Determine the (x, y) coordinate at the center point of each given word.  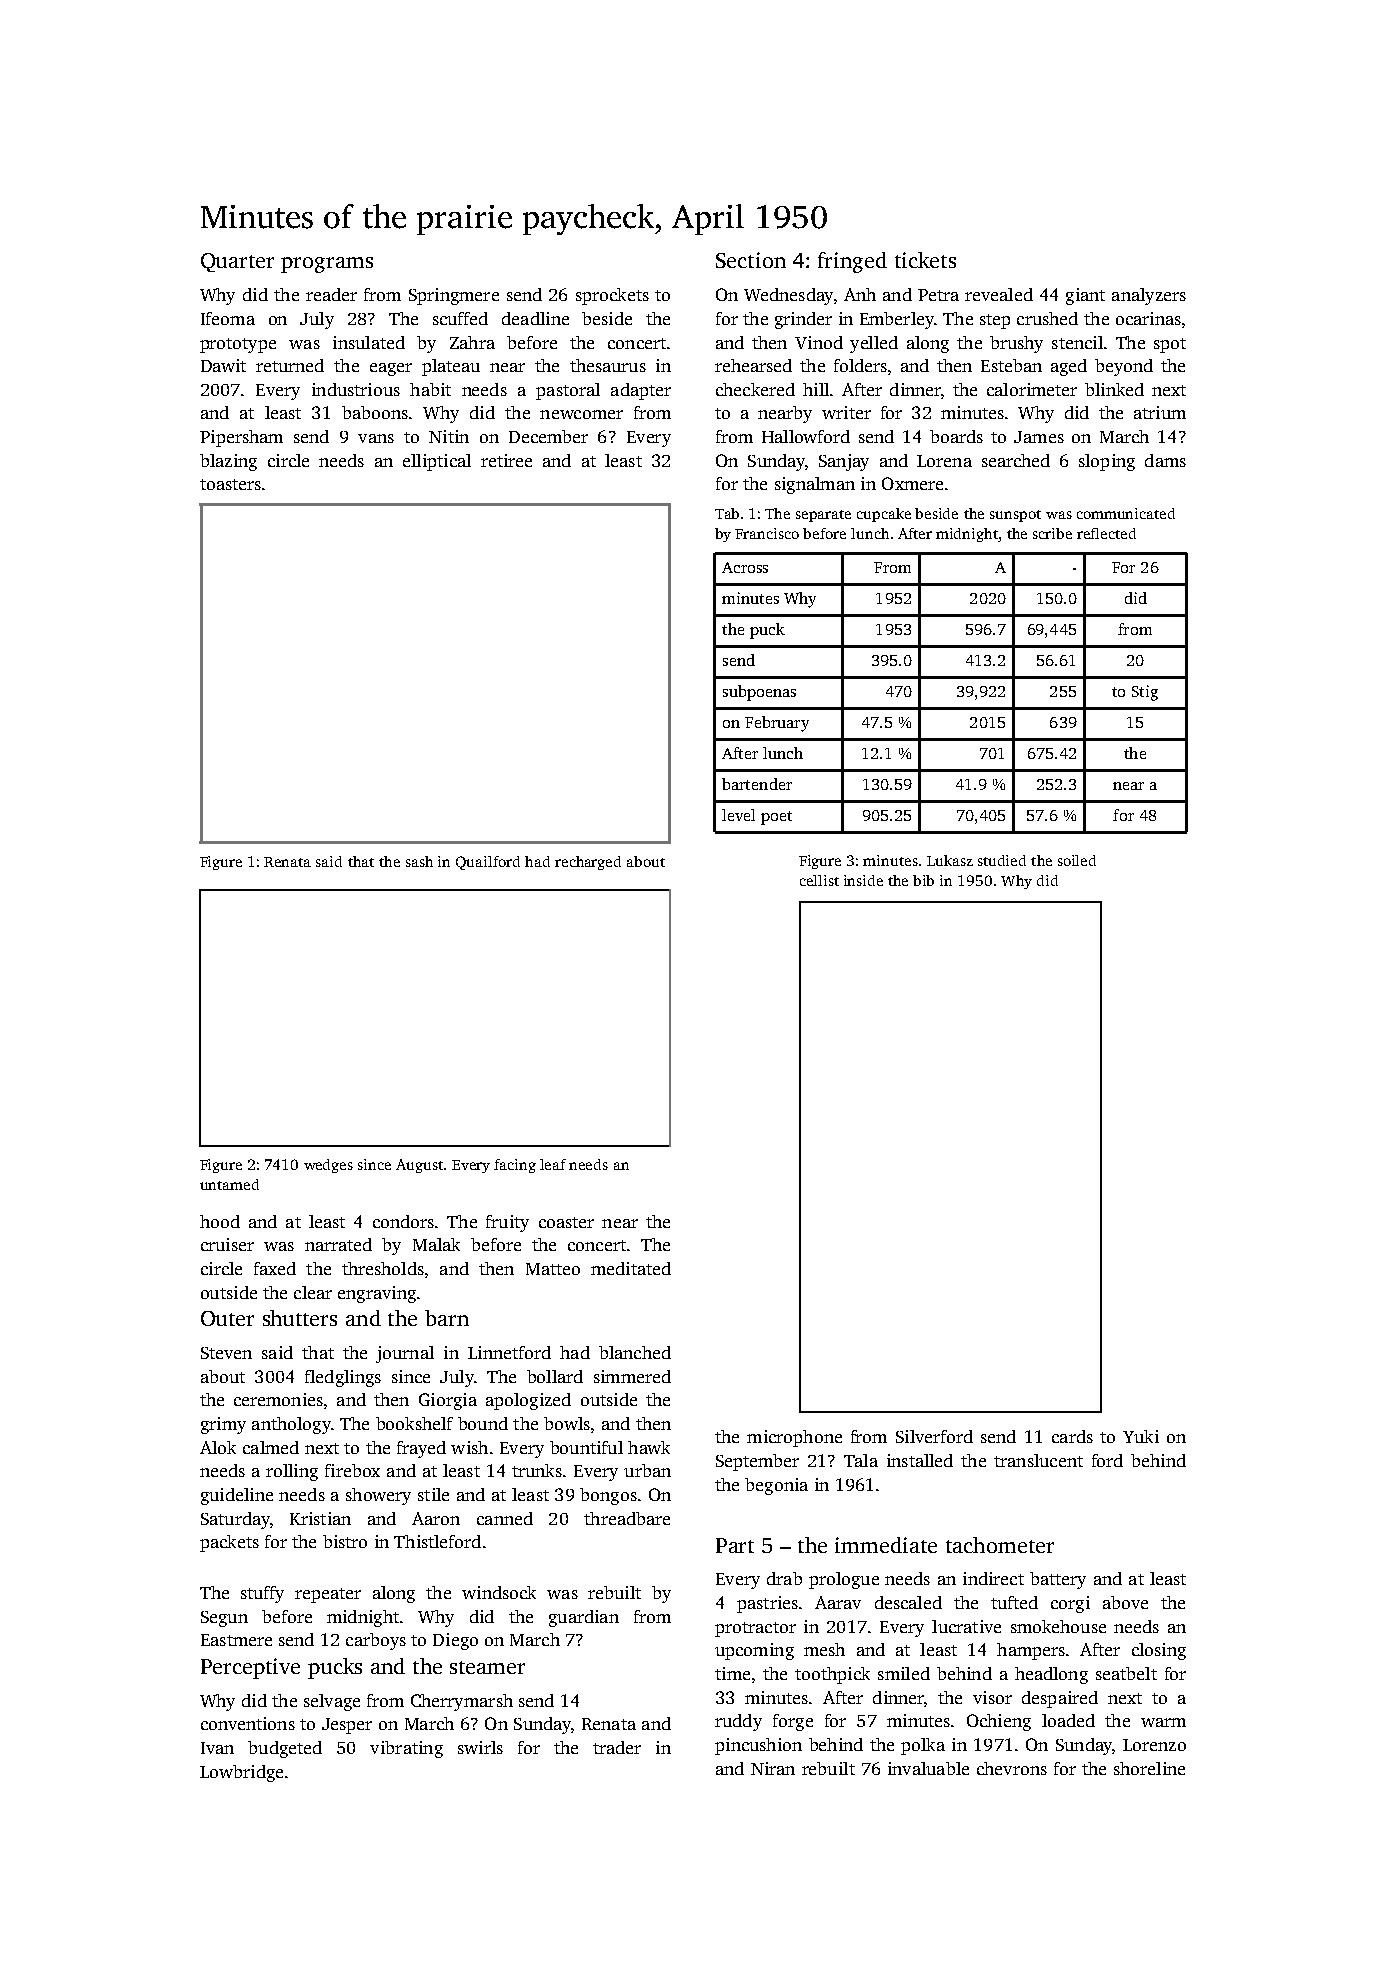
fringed (852, 262)
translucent (1038, 1460)
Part (735, 1545)
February (777, 724)
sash (419, 861)
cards (1072, 1436)
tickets (925, 260)
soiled (1077, 860)
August (419, 1166)
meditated (631, 1268)
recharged (588, 863)
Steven (226, 1353)
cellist (819, 880)
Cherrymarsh (462, 1702)
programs (327, 265)
